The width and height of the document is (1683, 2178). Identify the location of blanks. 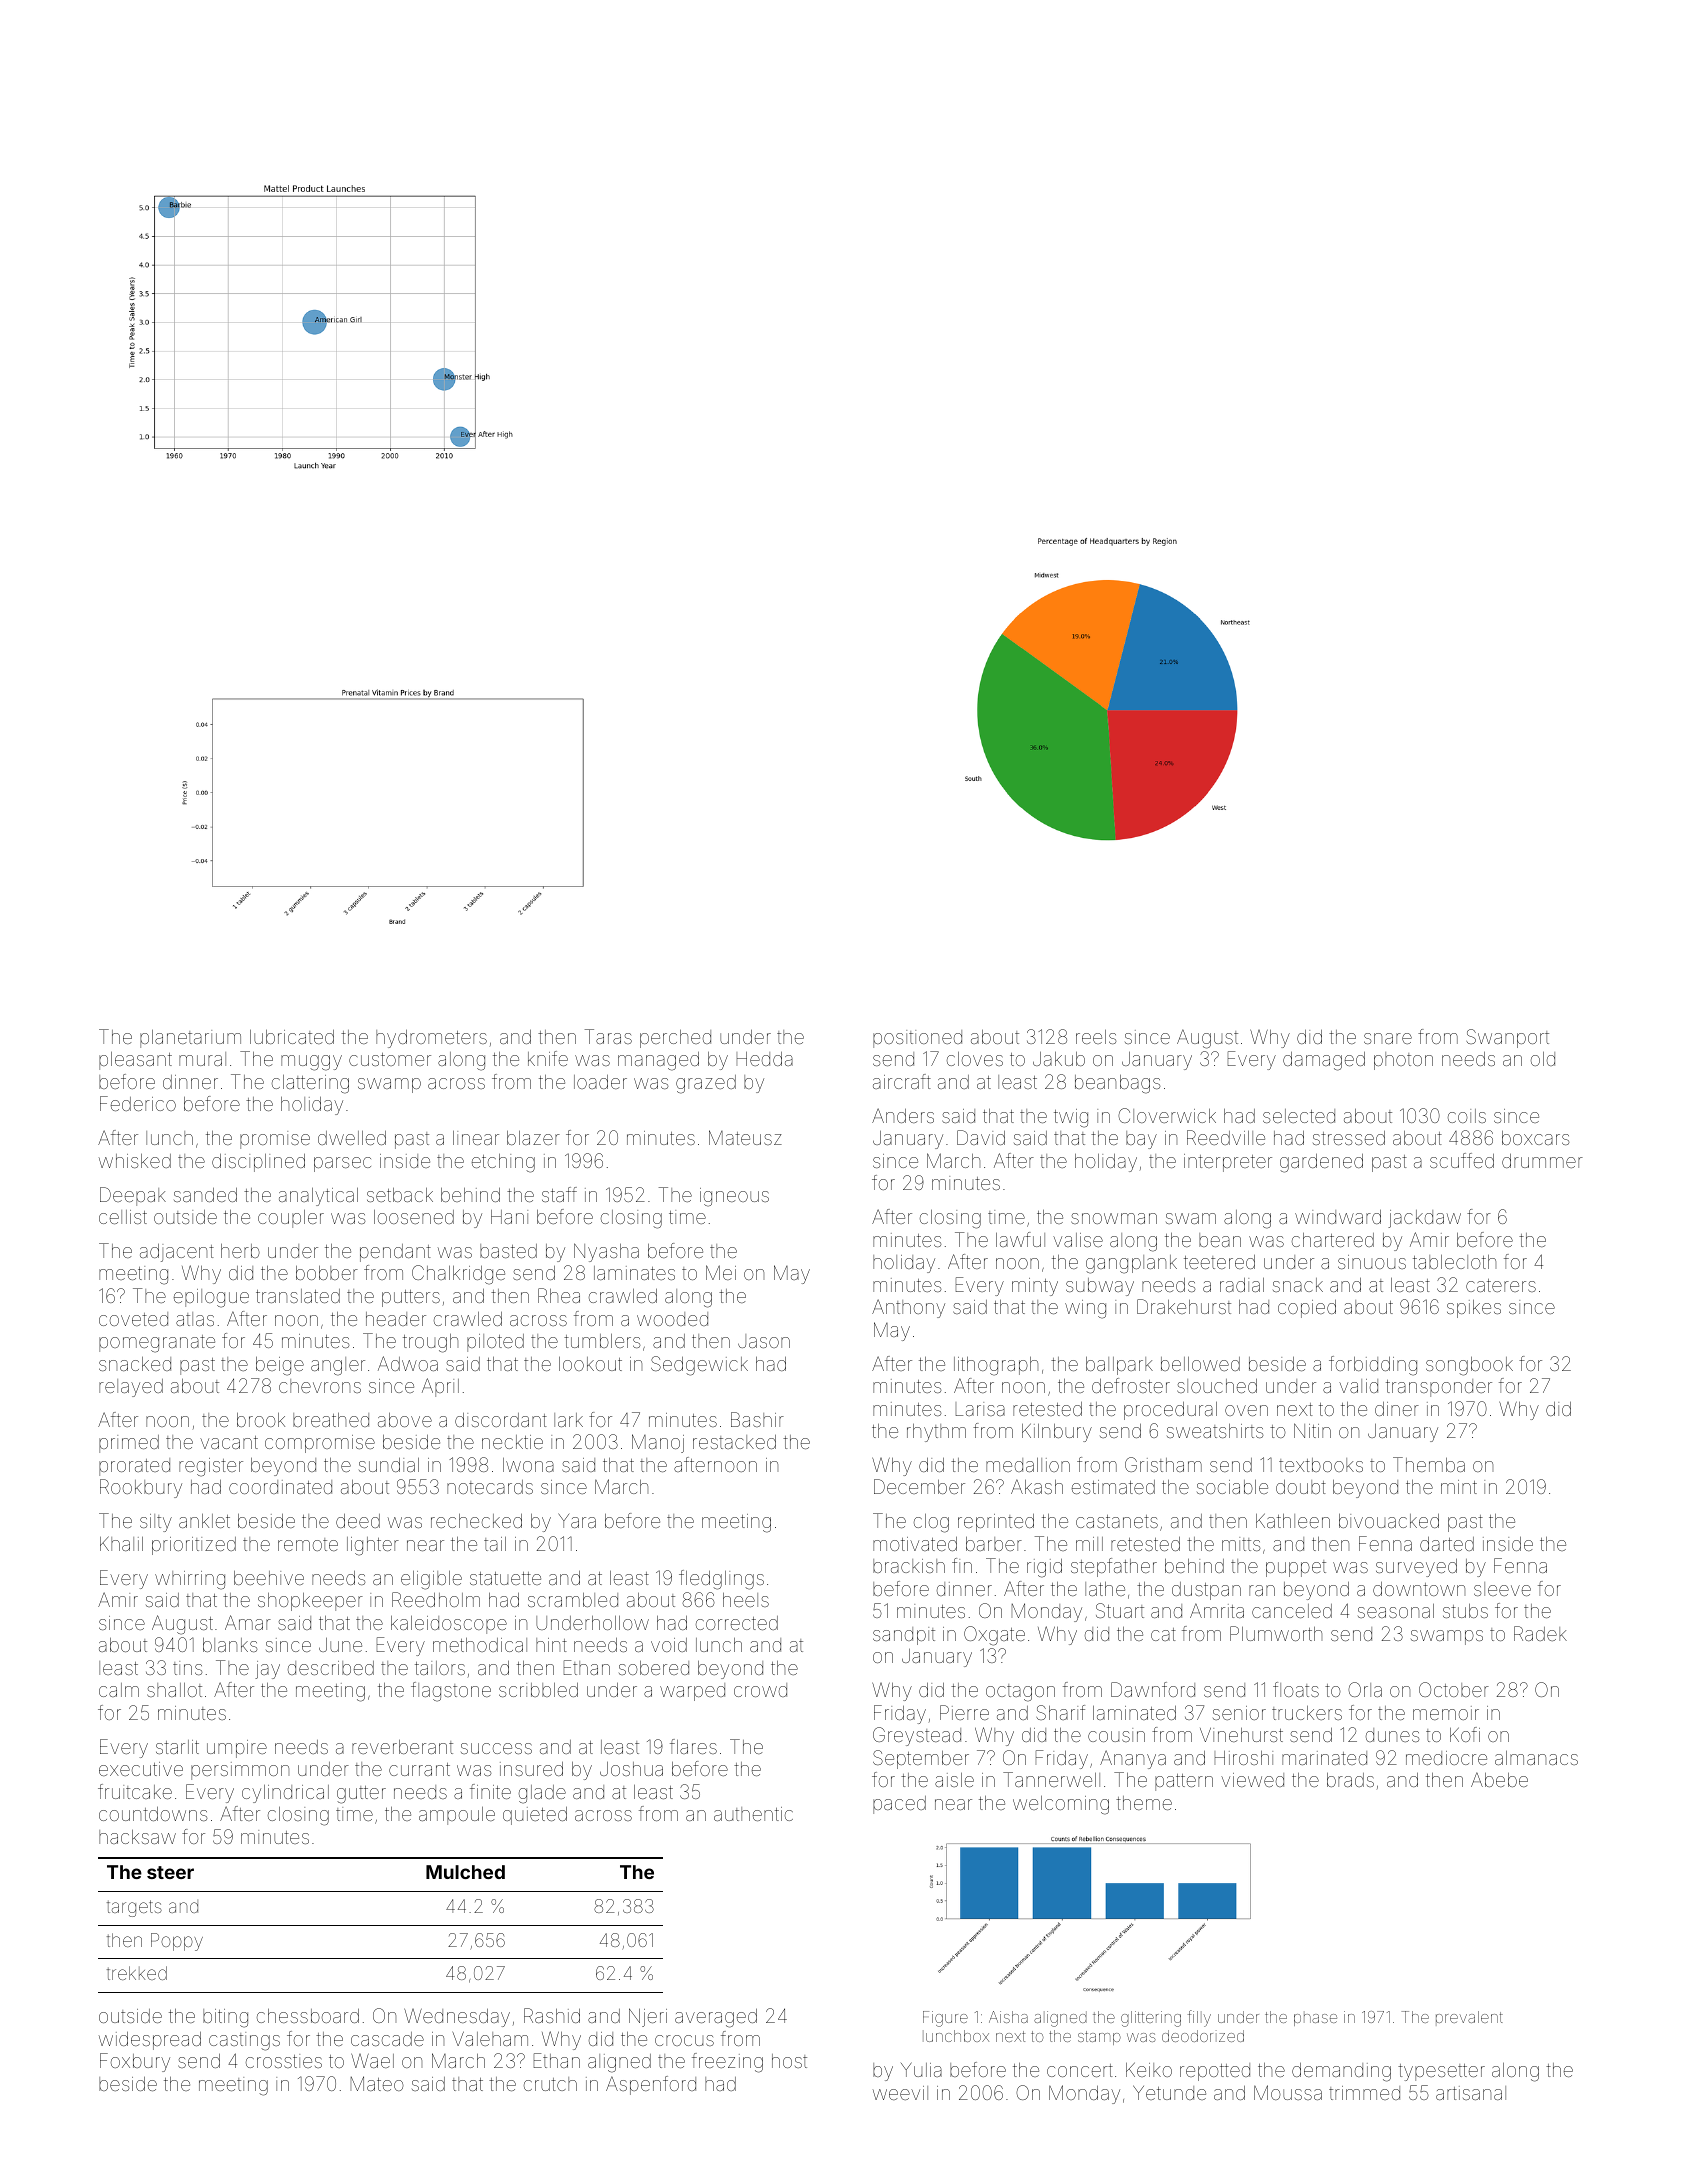
(230, 1645).
